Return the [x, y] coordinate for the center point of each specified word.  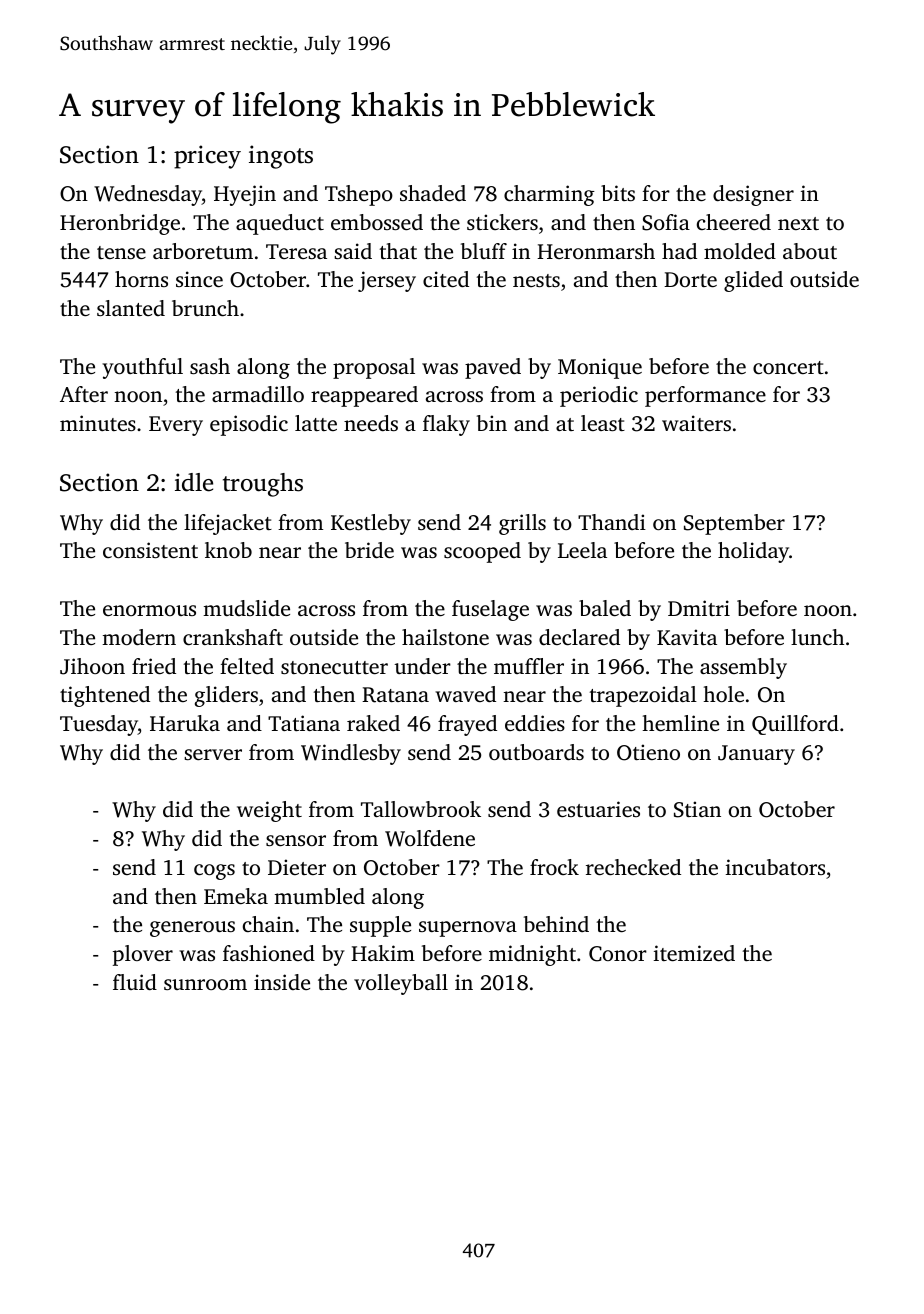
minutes [98, 423]
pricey [207, 157]
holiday [753, 552]
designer [753, 195]
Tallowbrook [421, 809]
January [756, 755]
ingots [281, 157]
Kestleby [371, 524]
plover [143, 955]
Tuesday [99, 725]
